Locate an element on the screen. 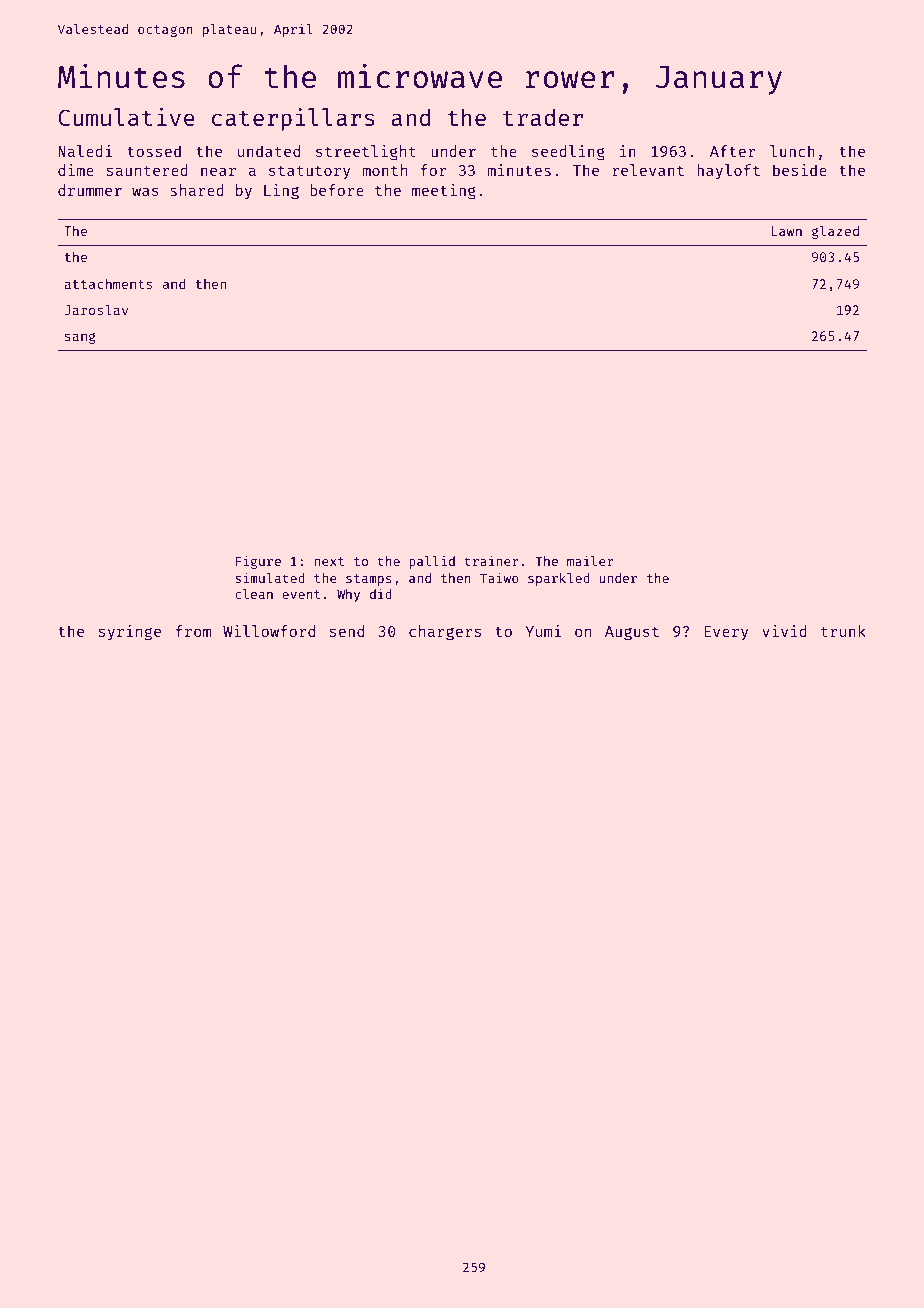  mailer is located at coordinates (590, 561).
